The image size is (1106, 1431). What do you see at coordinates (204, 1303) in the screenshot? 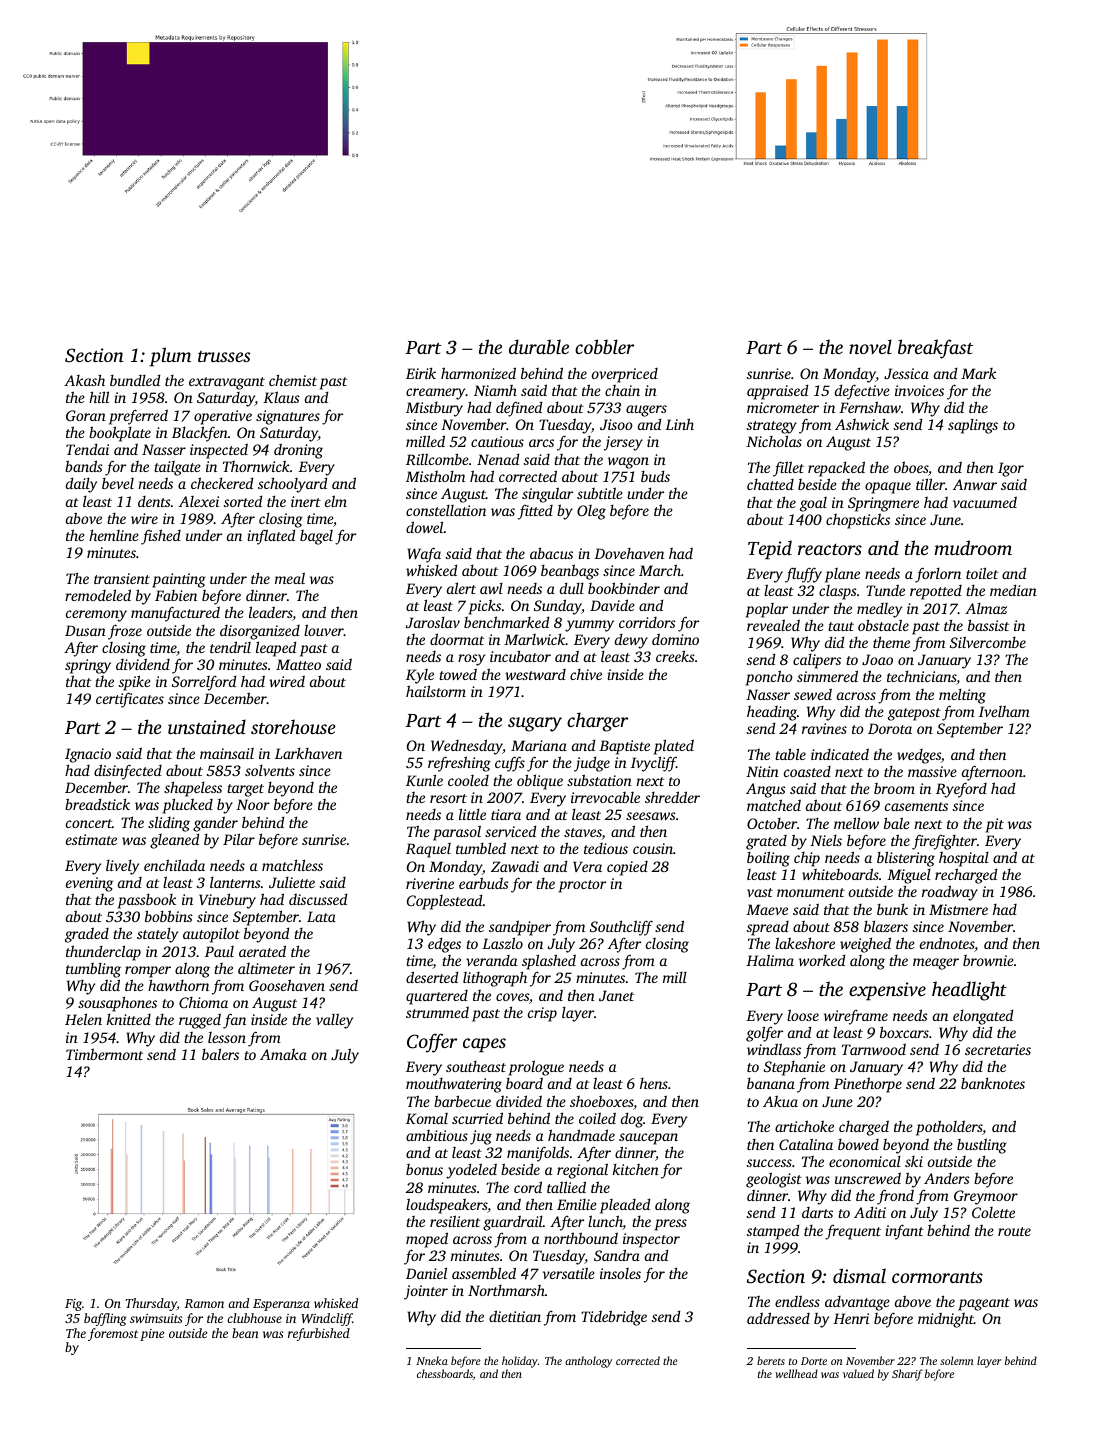
I see `Ramon` at bounding box center [204, 1303].
